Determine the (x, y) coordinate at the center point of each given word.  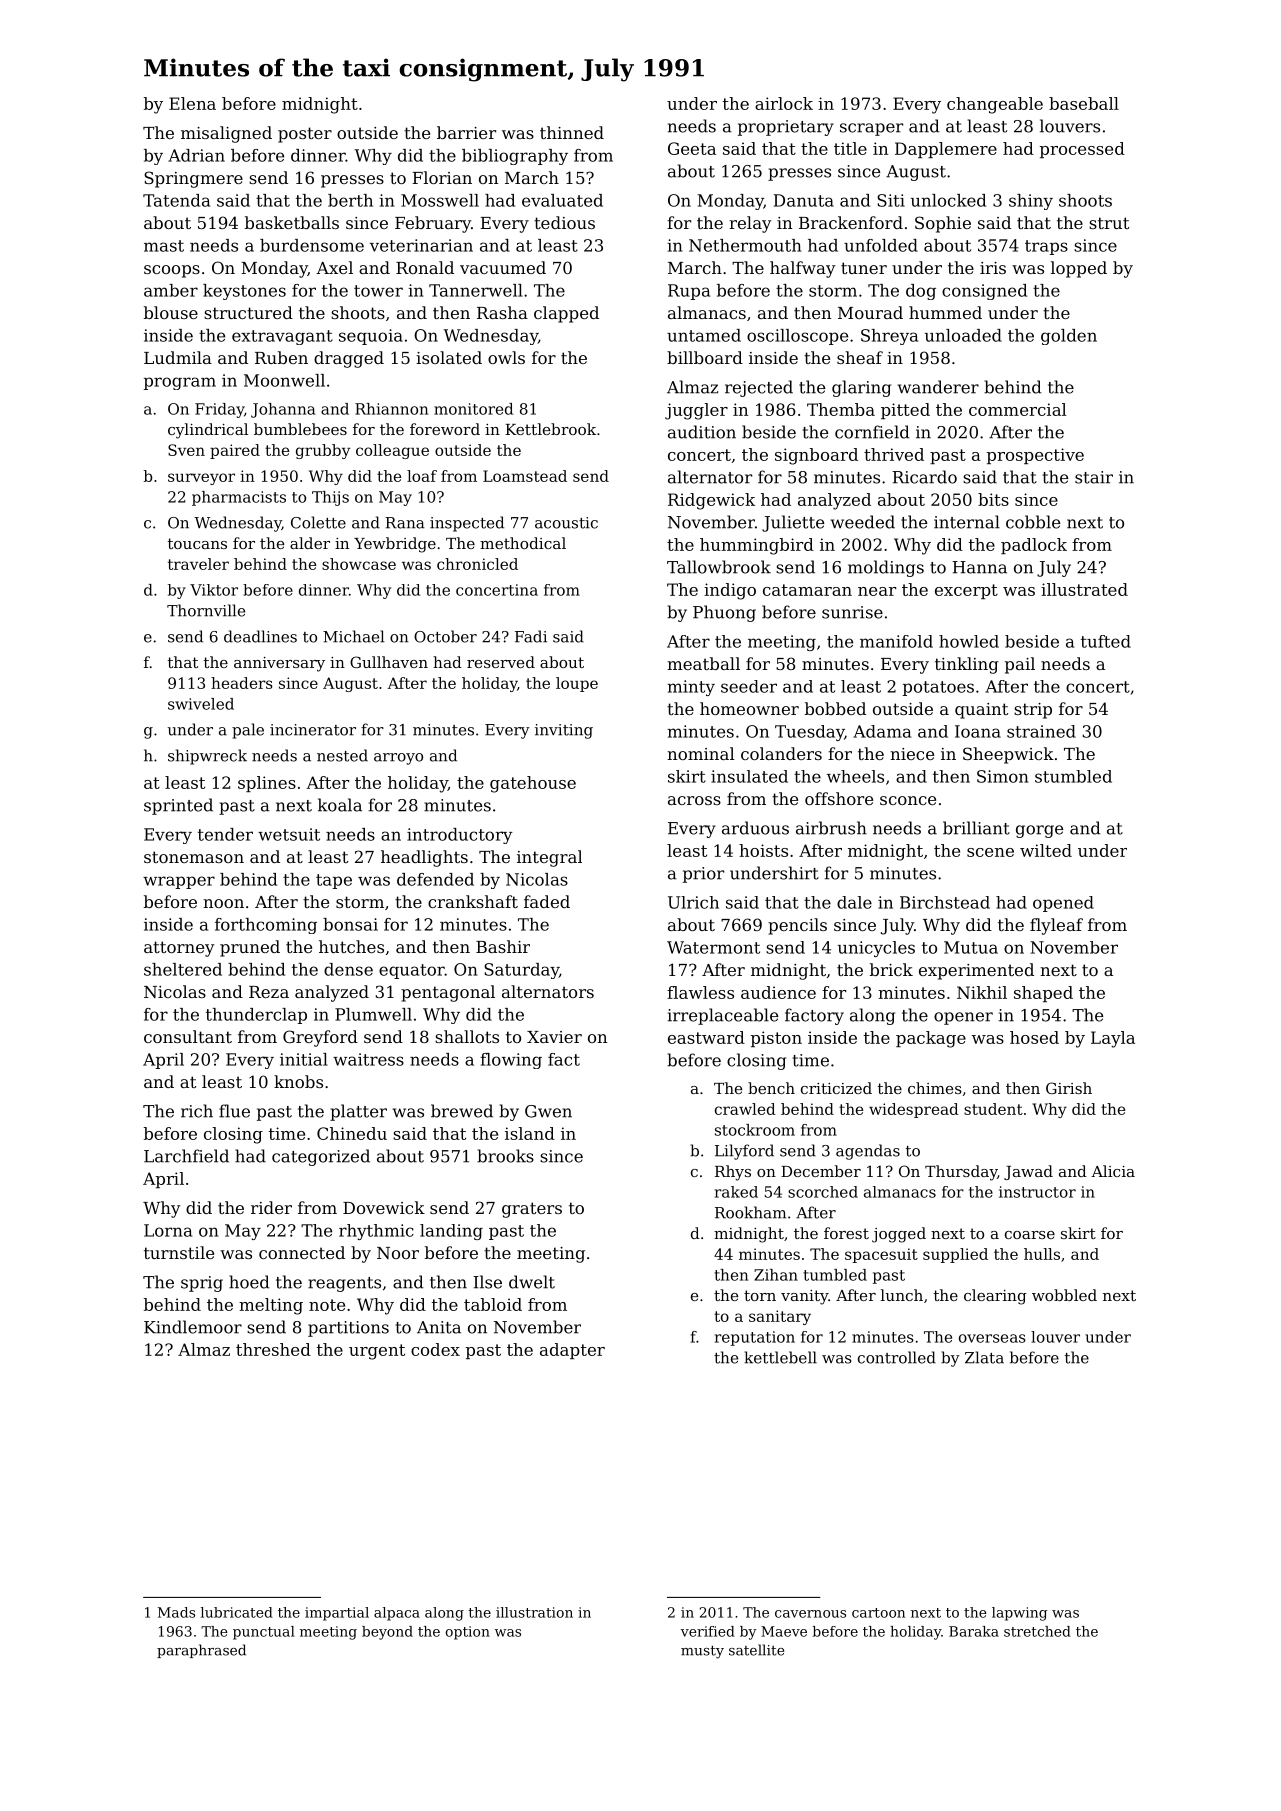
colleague (392, 451)
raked (736, 1192)
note (327, 1305)
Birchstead (945, 902)
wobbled (1064, 1295)
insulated (749, 776)
